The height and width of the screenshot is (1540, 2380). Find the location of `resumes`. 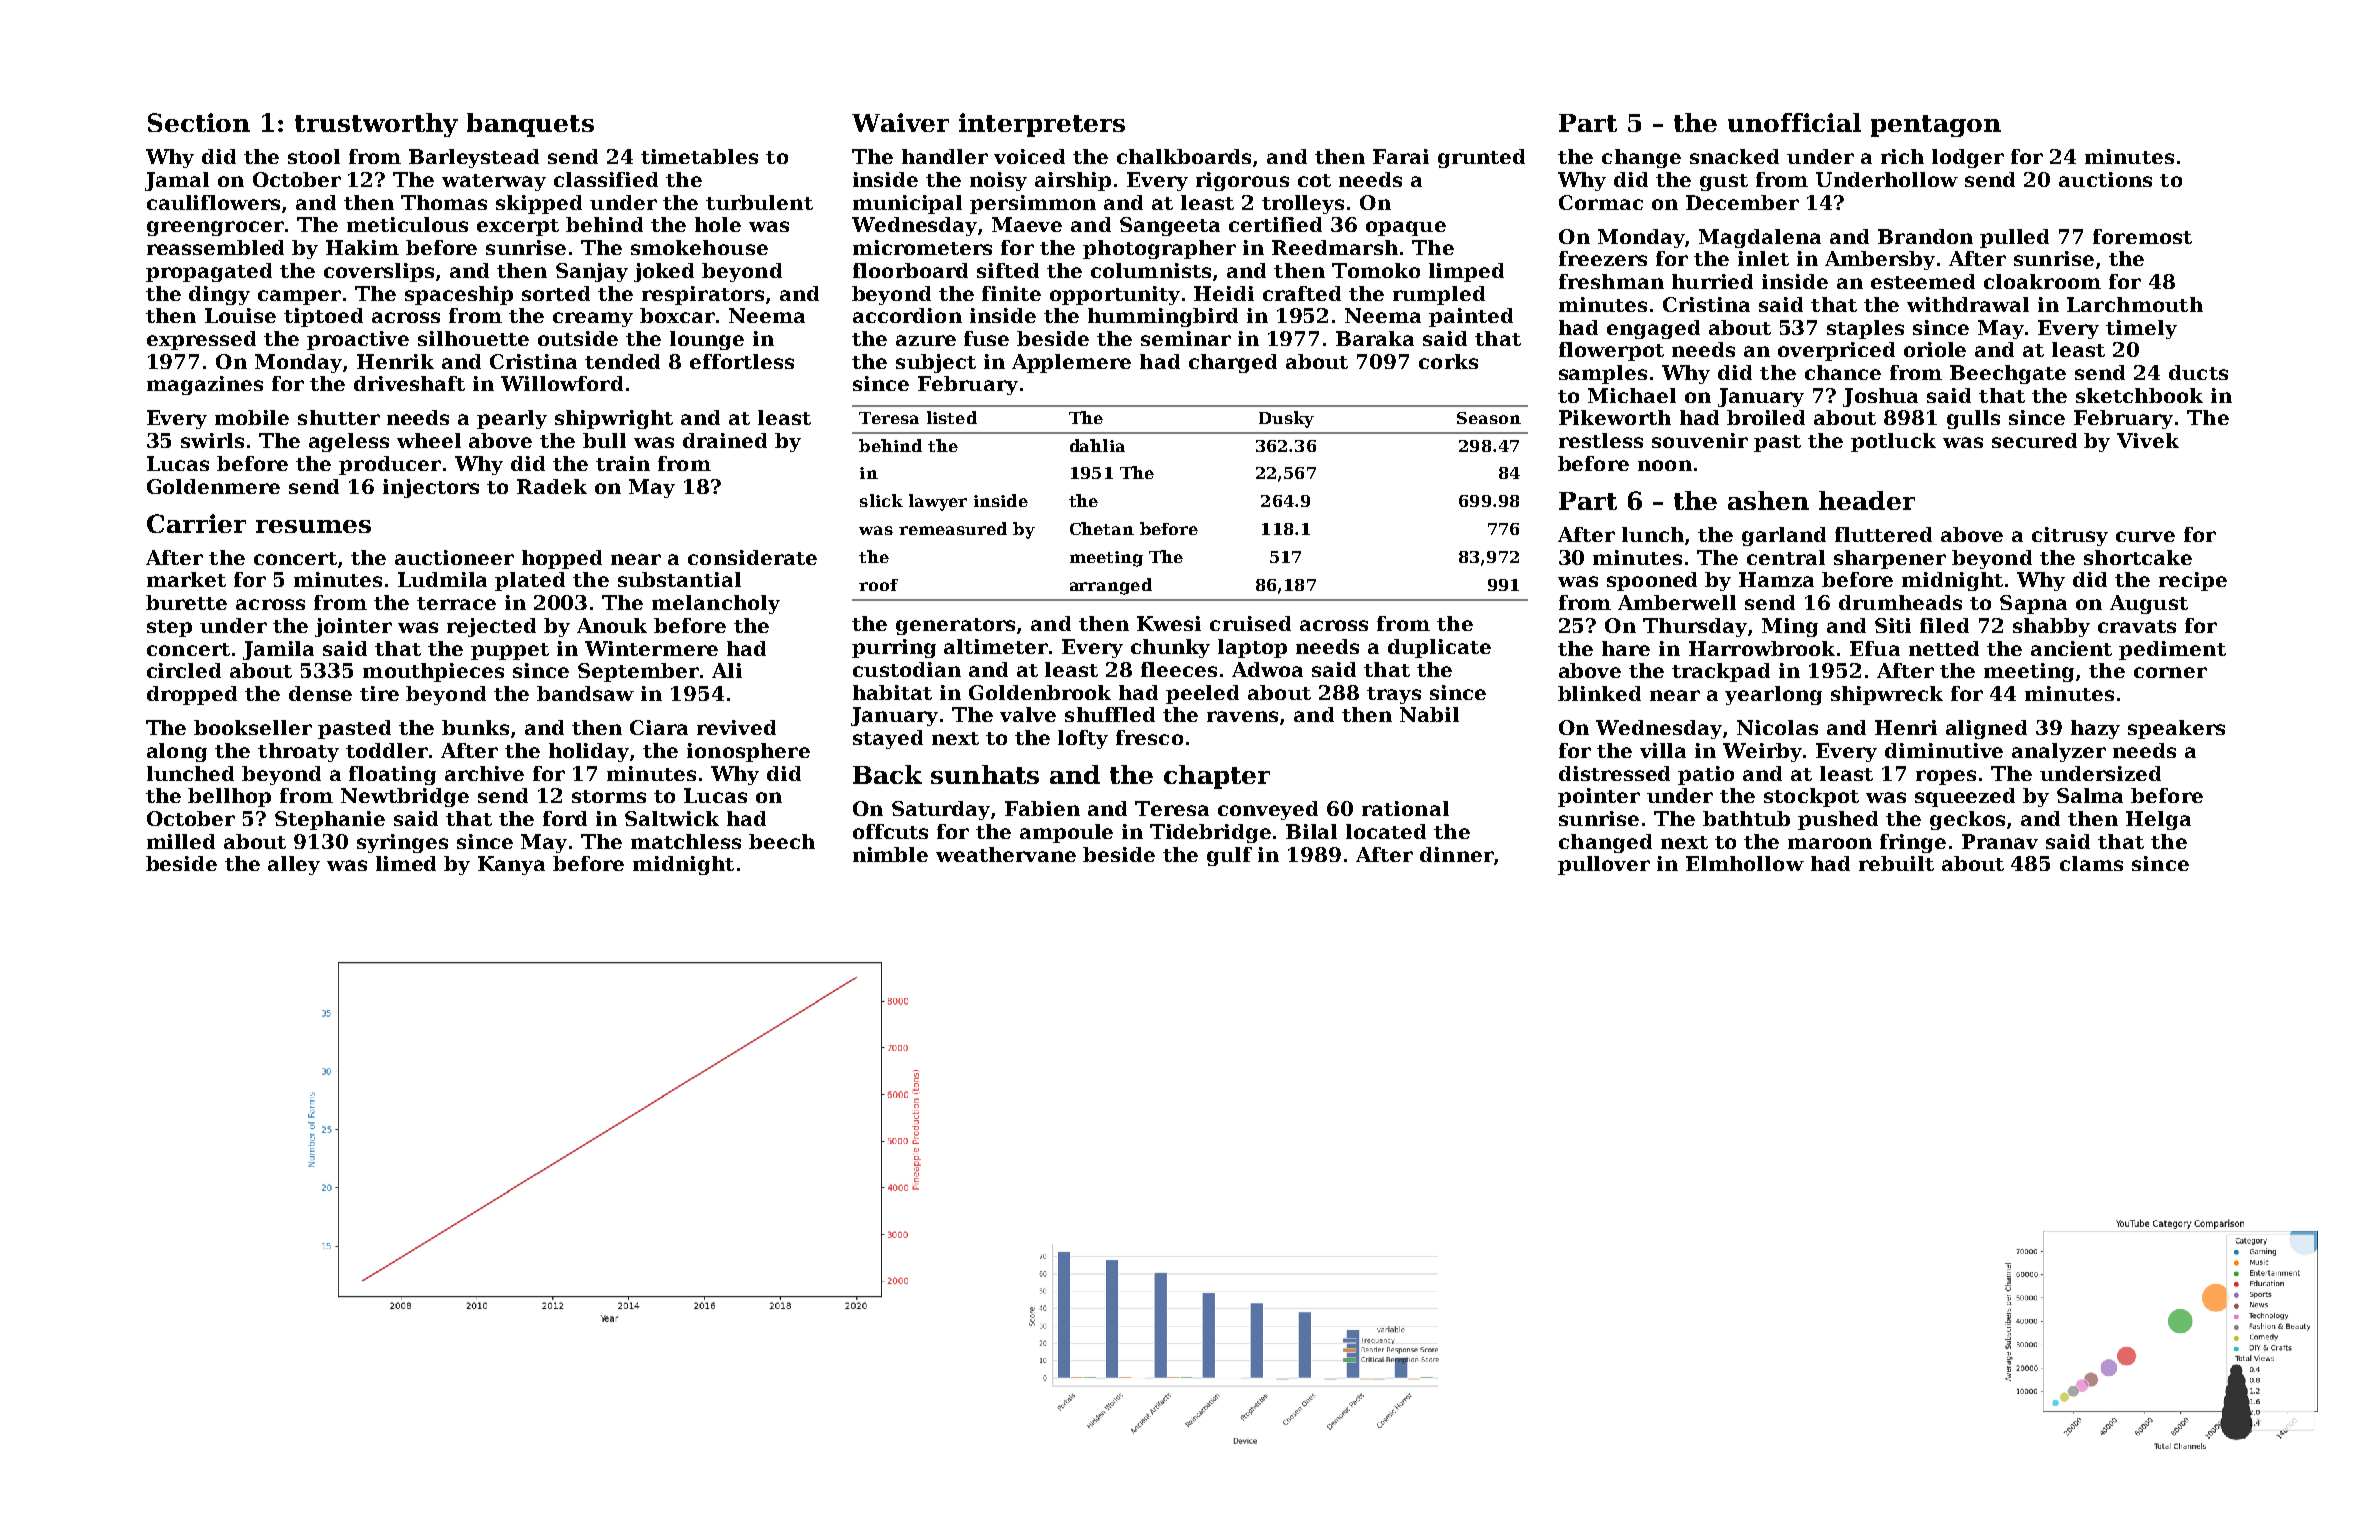

resumes is located at coordinates (313, 526).
